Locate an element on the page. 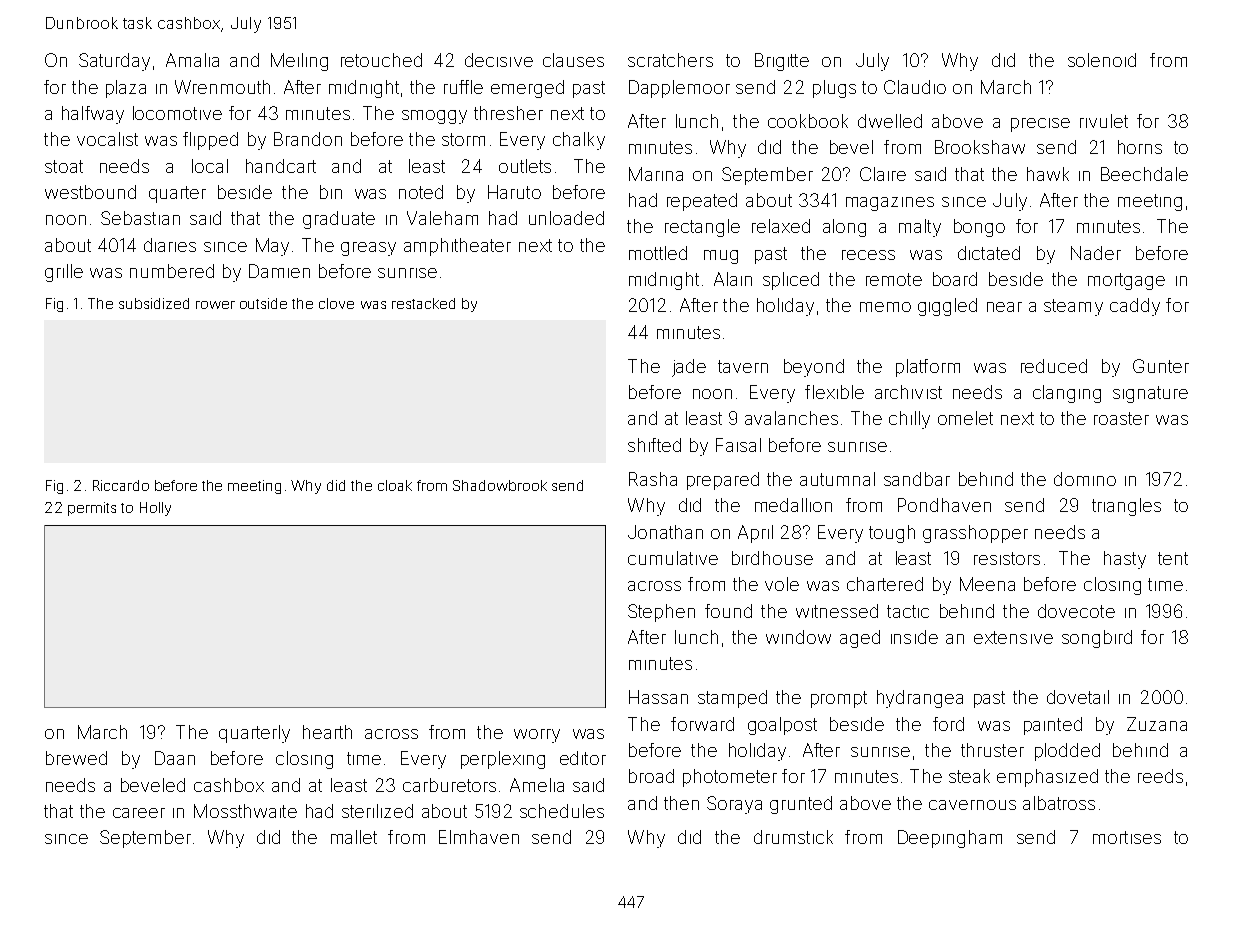  brewed is located at coordinates (76, 758).
